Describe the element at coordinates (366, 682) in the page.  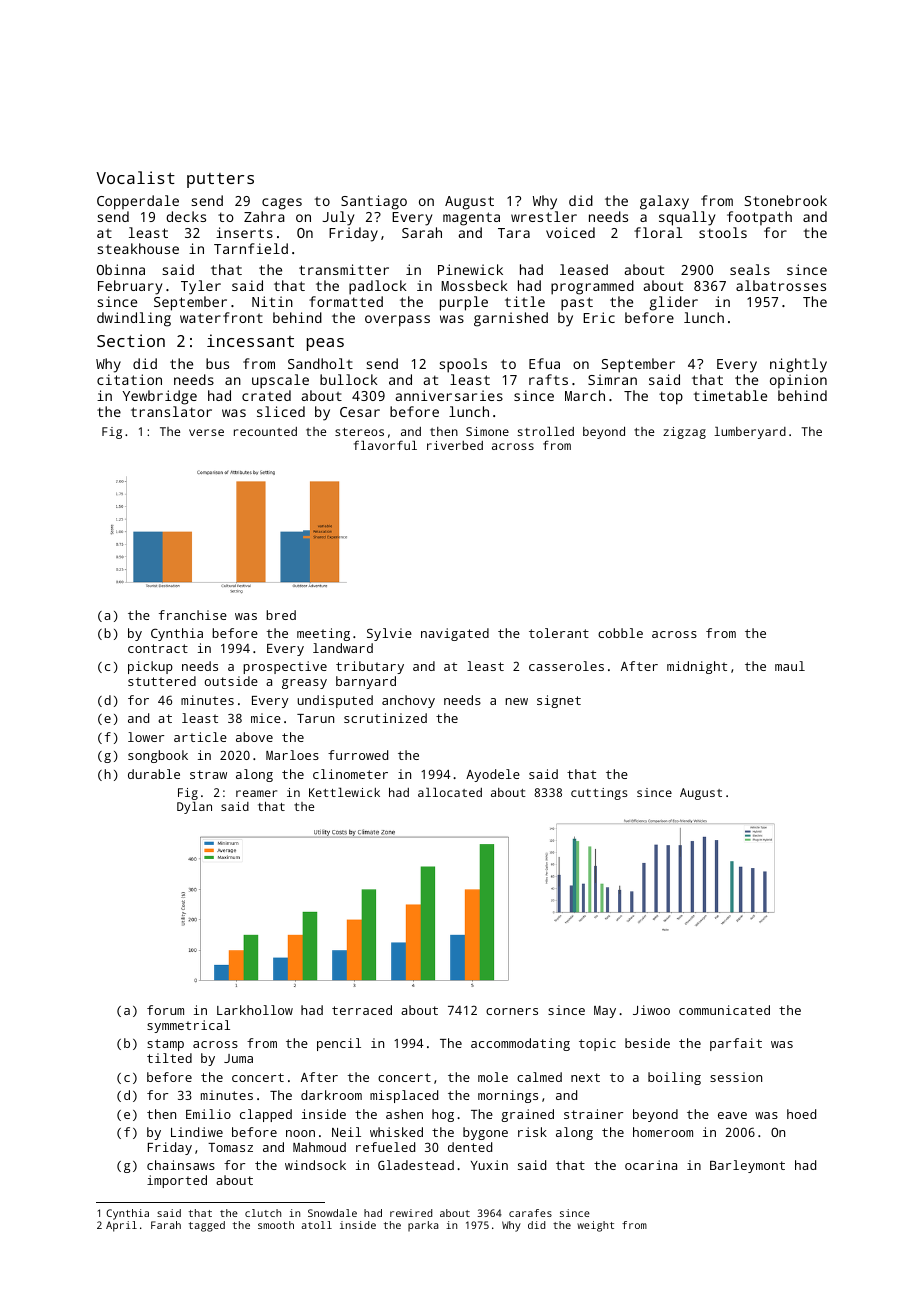
I see `barnyard` at that location.
